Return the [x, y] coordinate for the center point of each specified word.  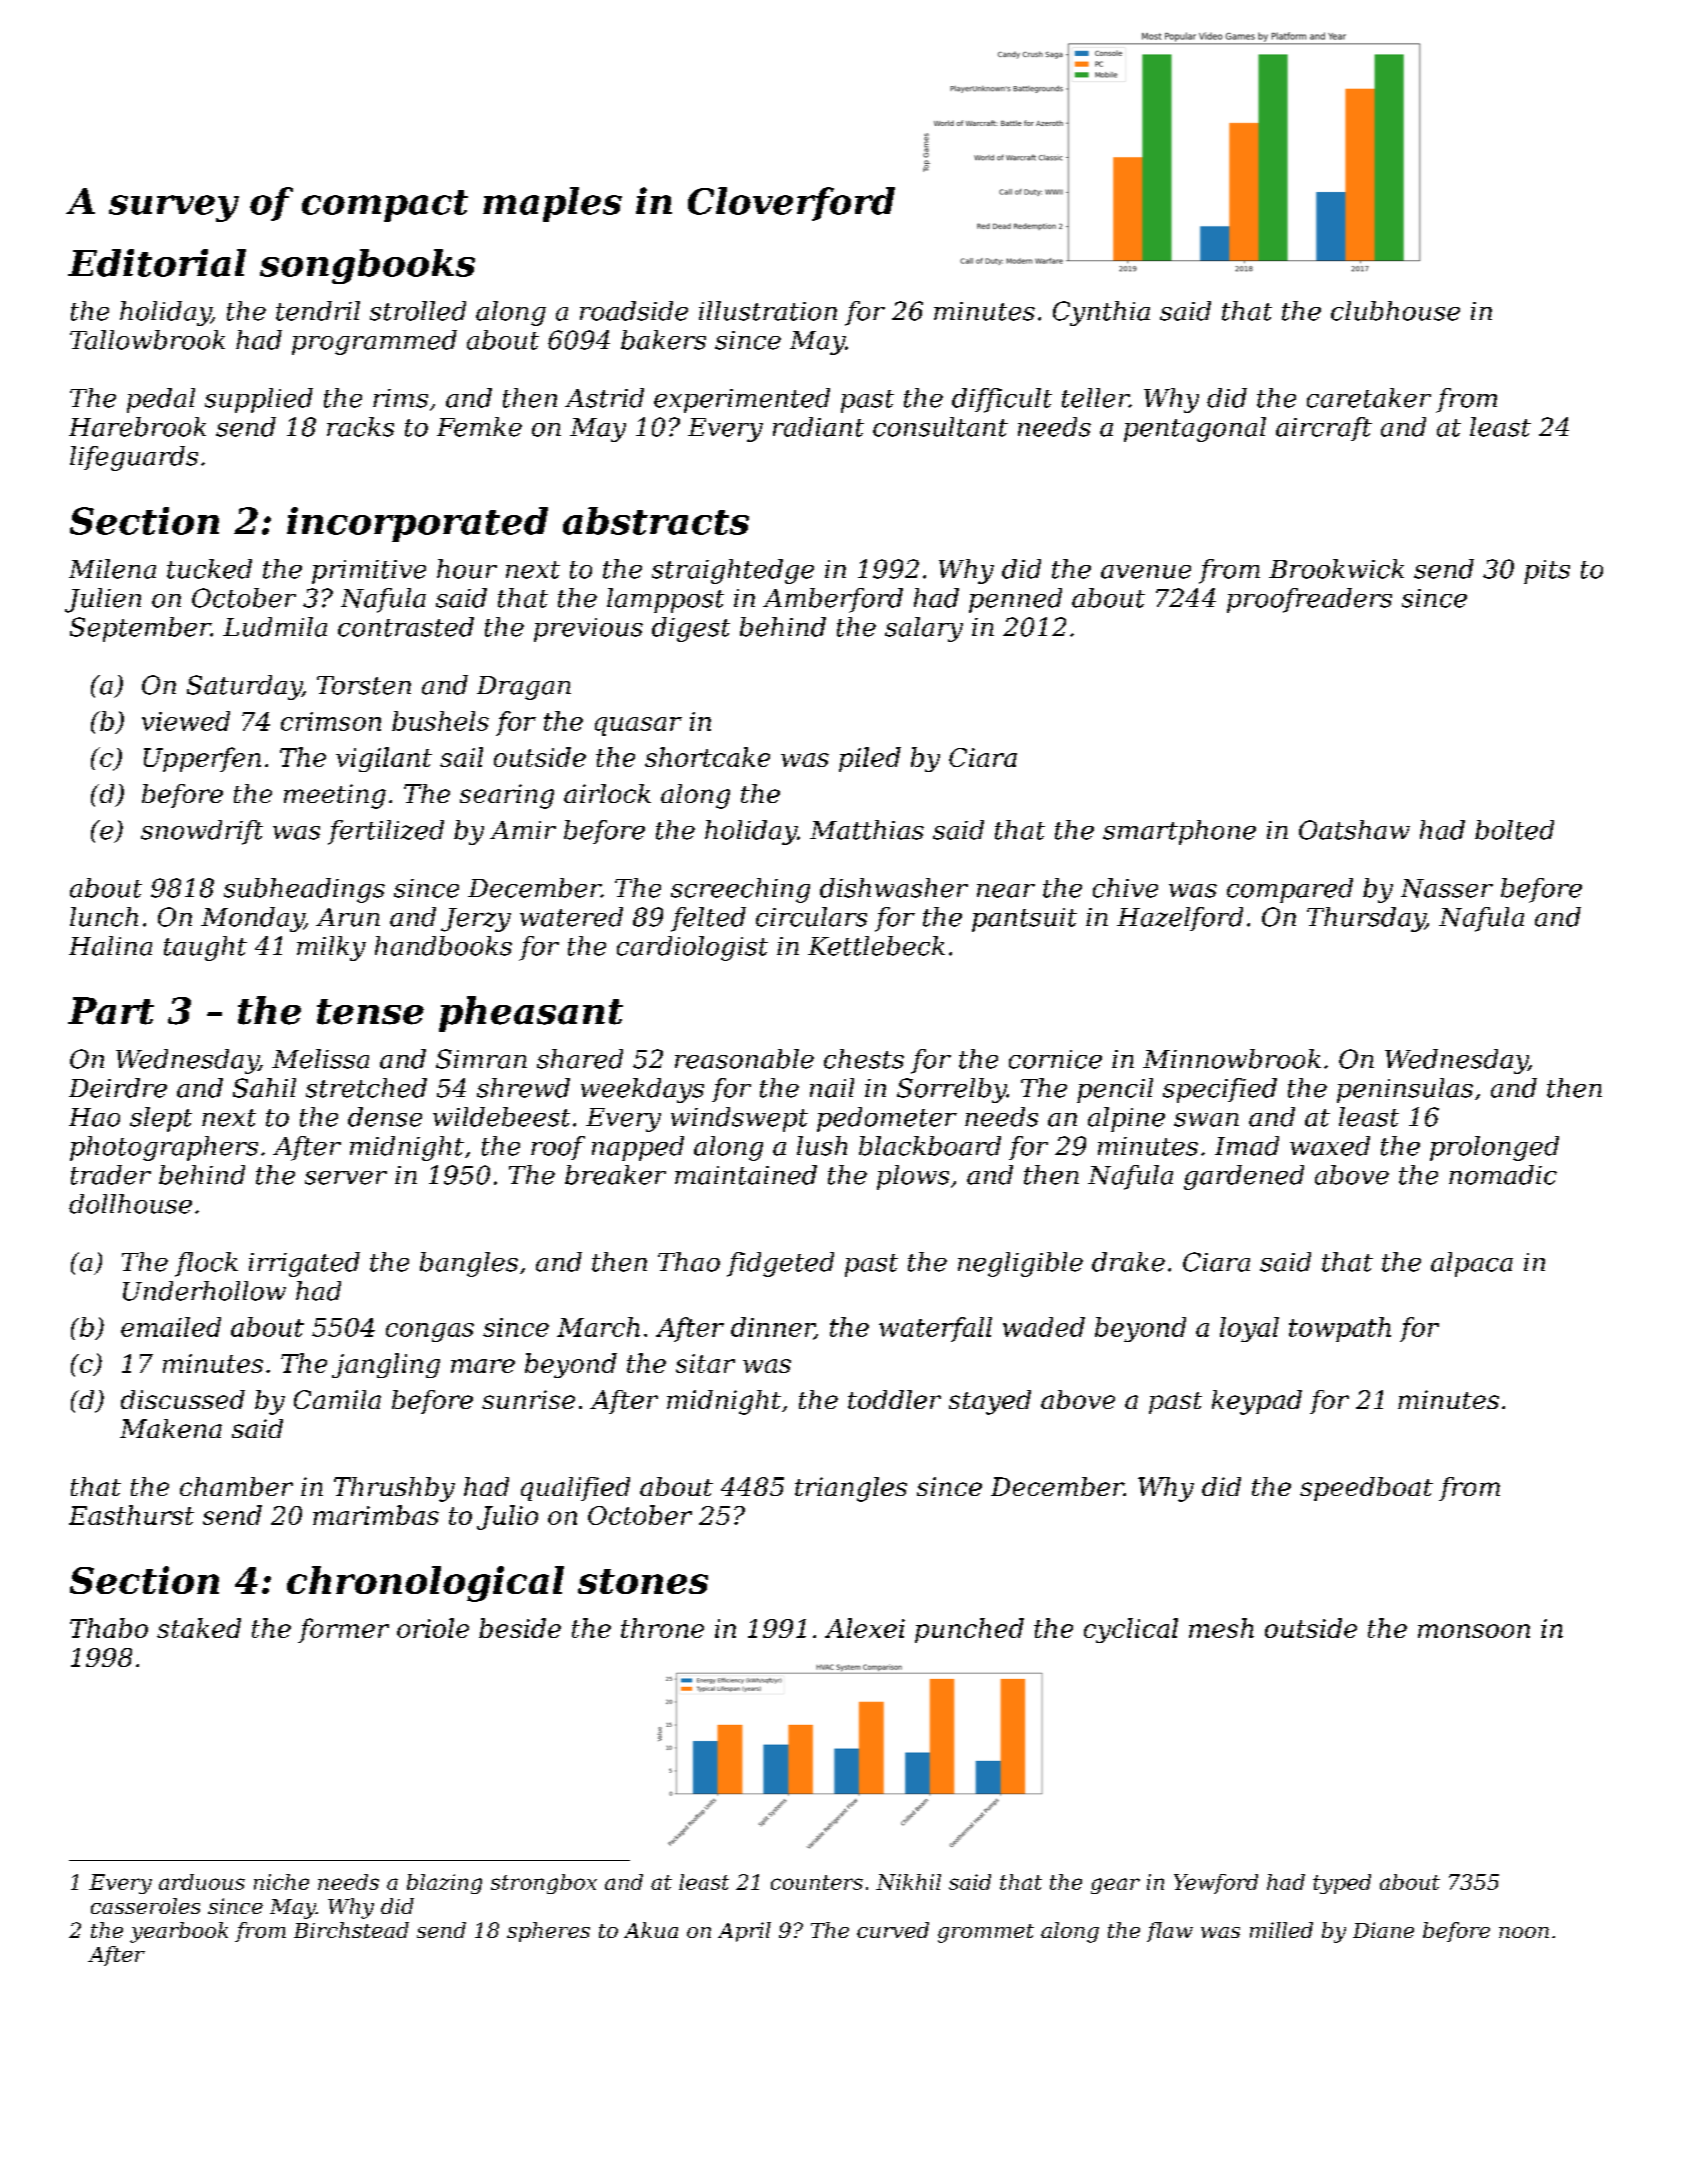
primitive [369, 572]
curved [893, 1930]
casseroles [145, 1906]
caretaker [1369, 398]
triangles [851, 1489]
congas [430, 1332]
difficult [1002, 400]
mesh [1221, 1628]
